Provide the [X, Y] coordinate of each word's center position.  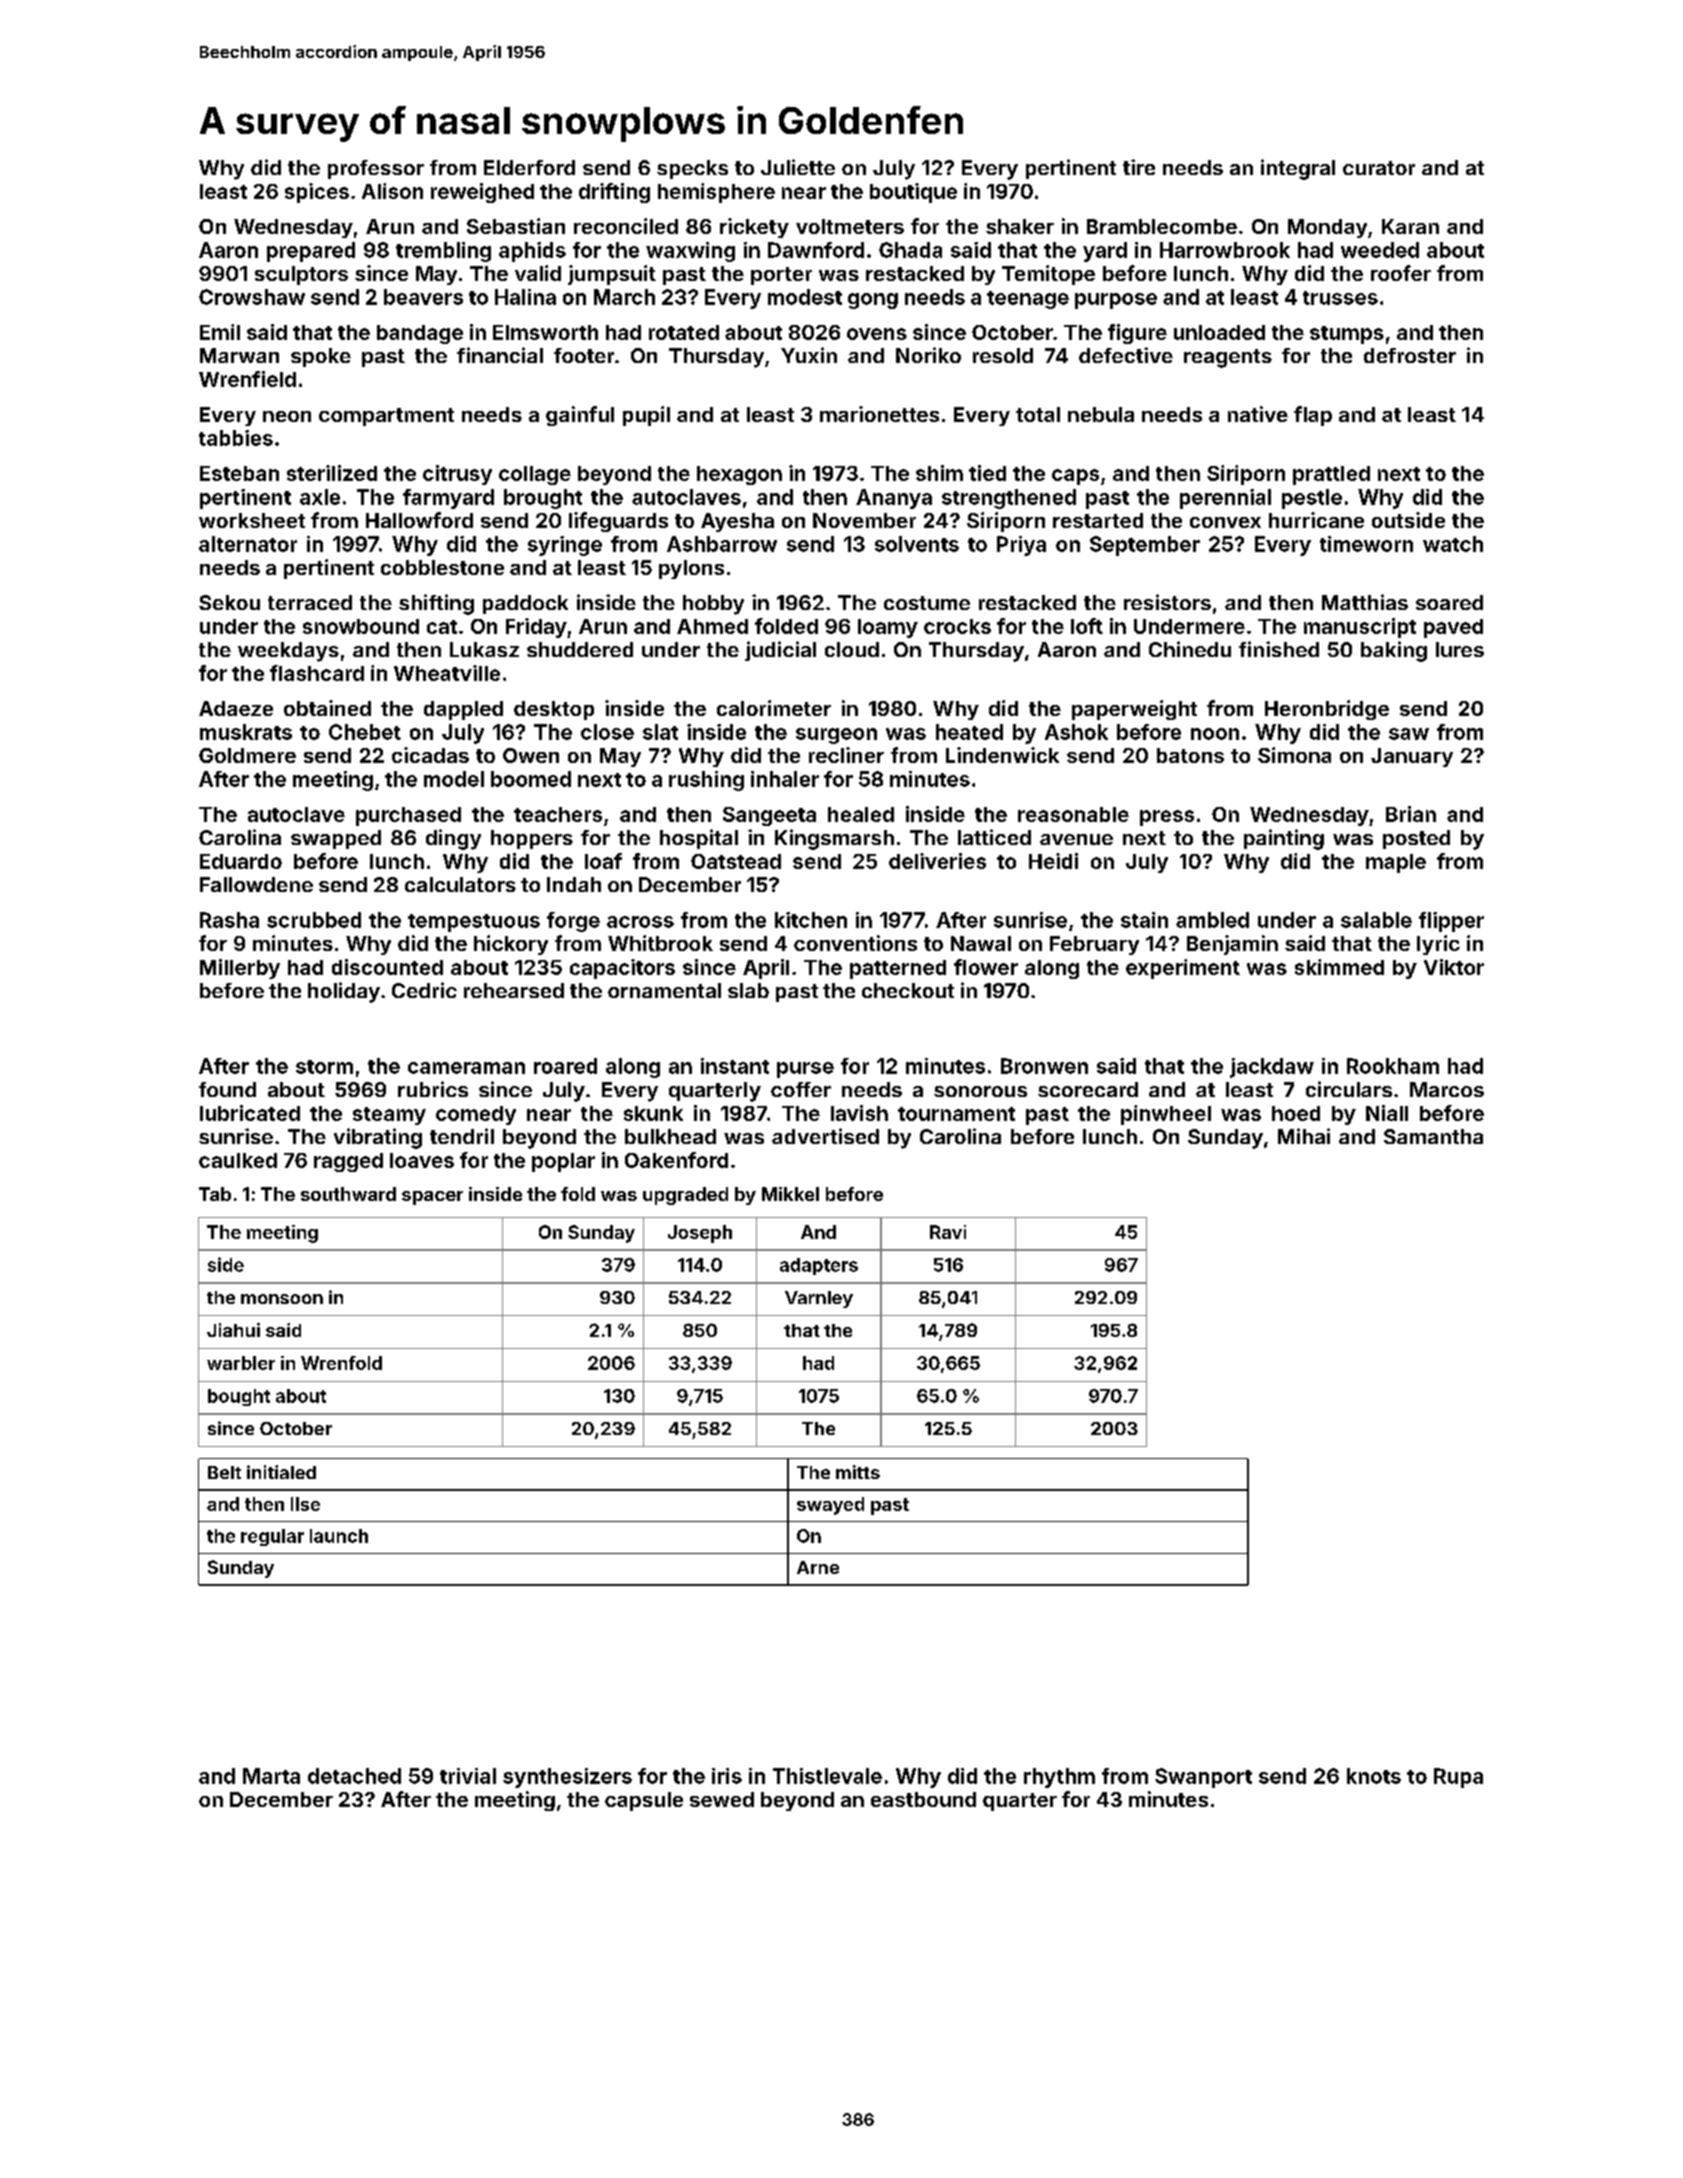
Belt [224, 1472]
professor [376, 169]
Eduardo [241, 861]
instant [735, 1066]
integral [1298, 169]
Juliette [798, 167]
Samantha [1433, 1136]
